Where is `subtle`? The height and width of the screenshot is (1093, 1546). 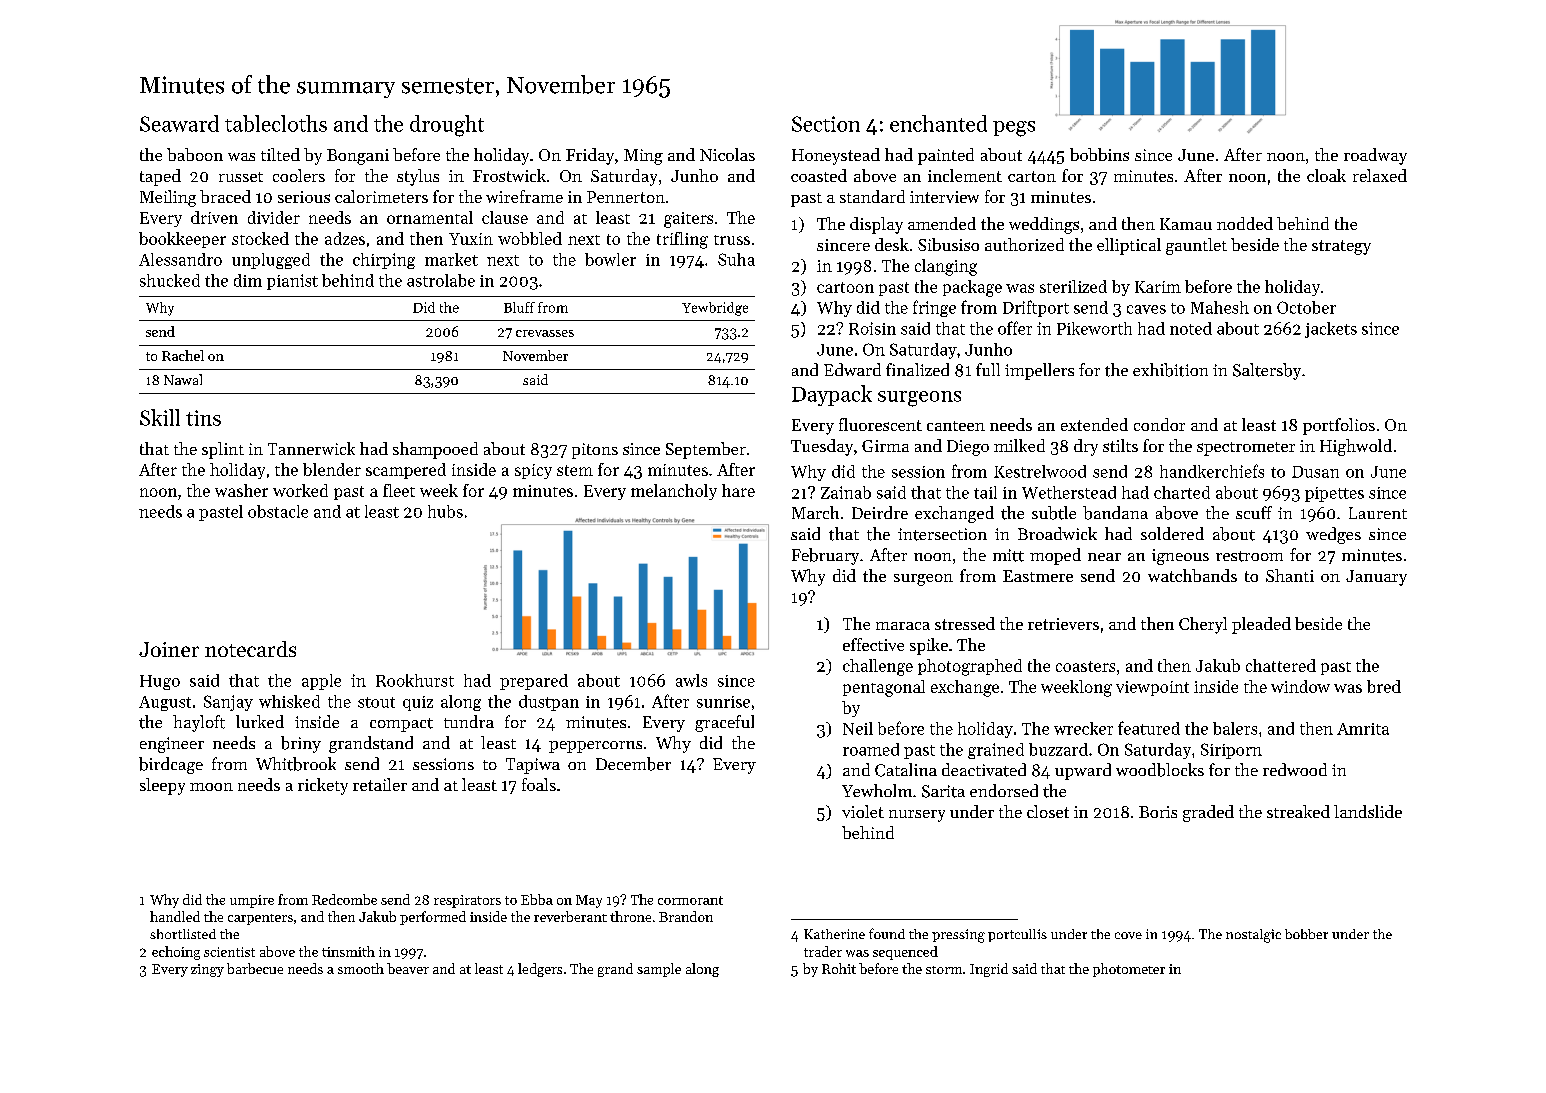 subtle is located at coordinates (1054, 513).
